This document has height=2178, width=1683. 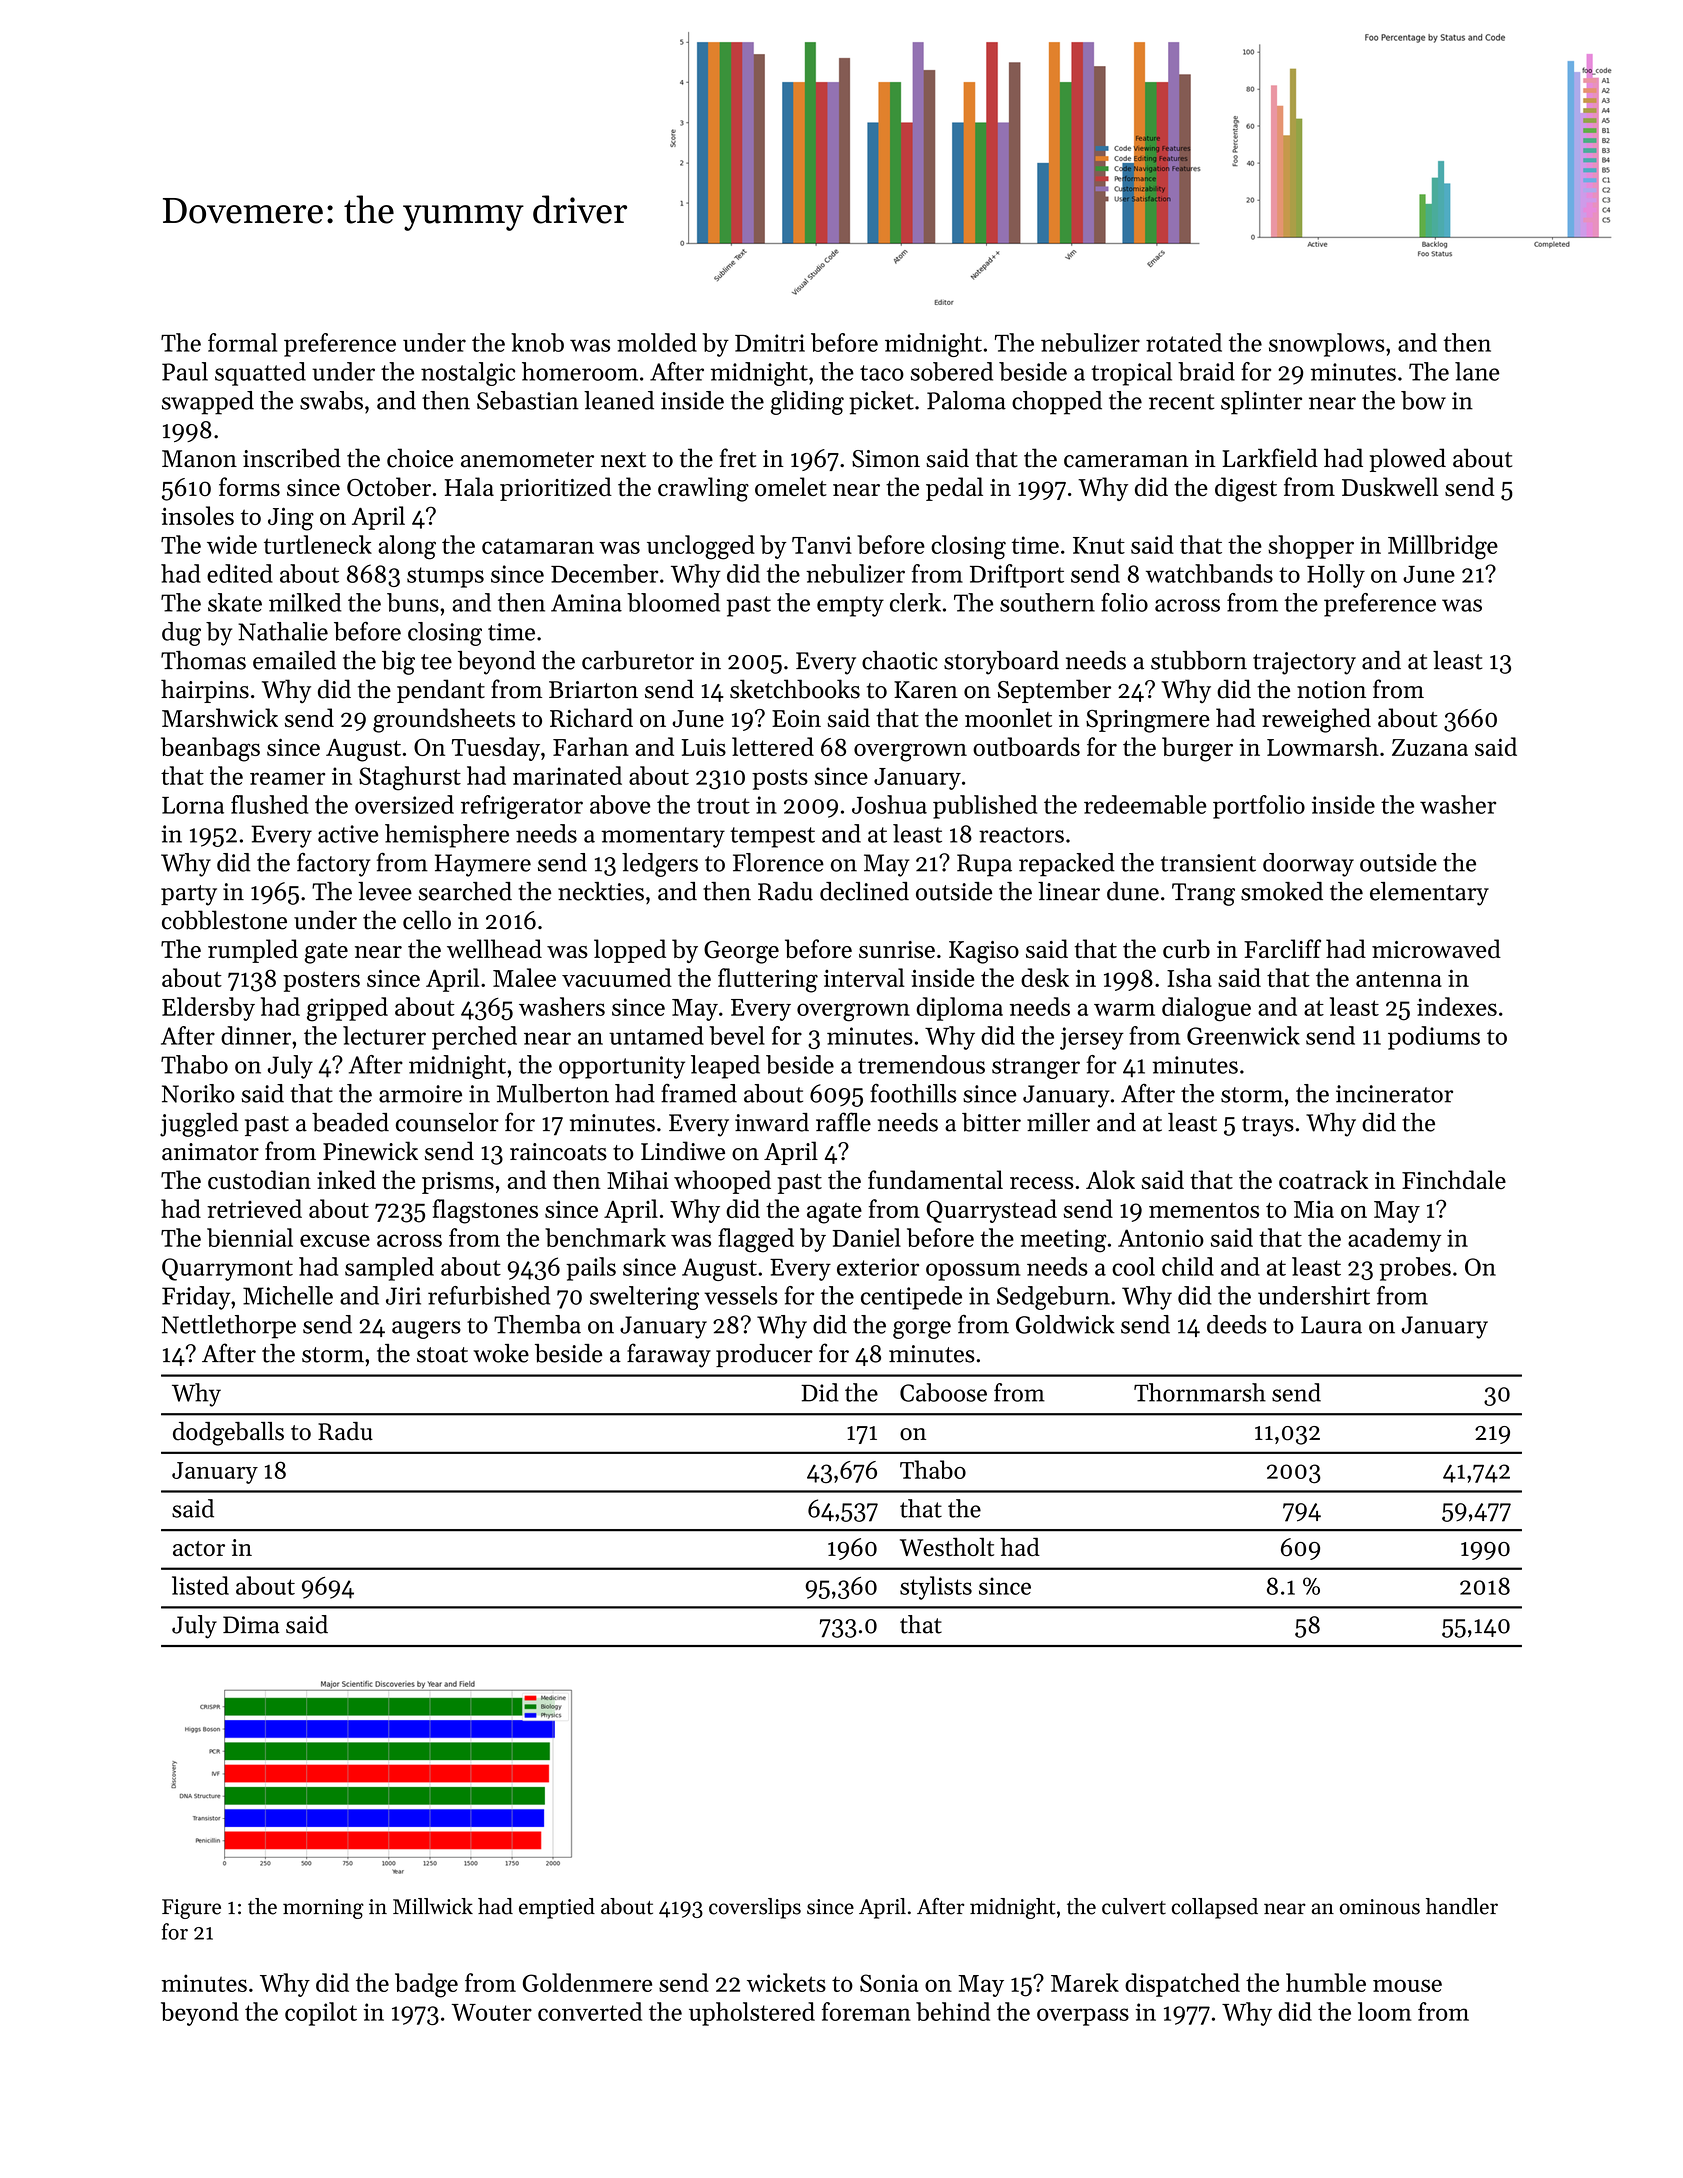 What do you see at coordinates (770, 343) in the document?
I see `Dmitri` at bounding box center [770, 343].
